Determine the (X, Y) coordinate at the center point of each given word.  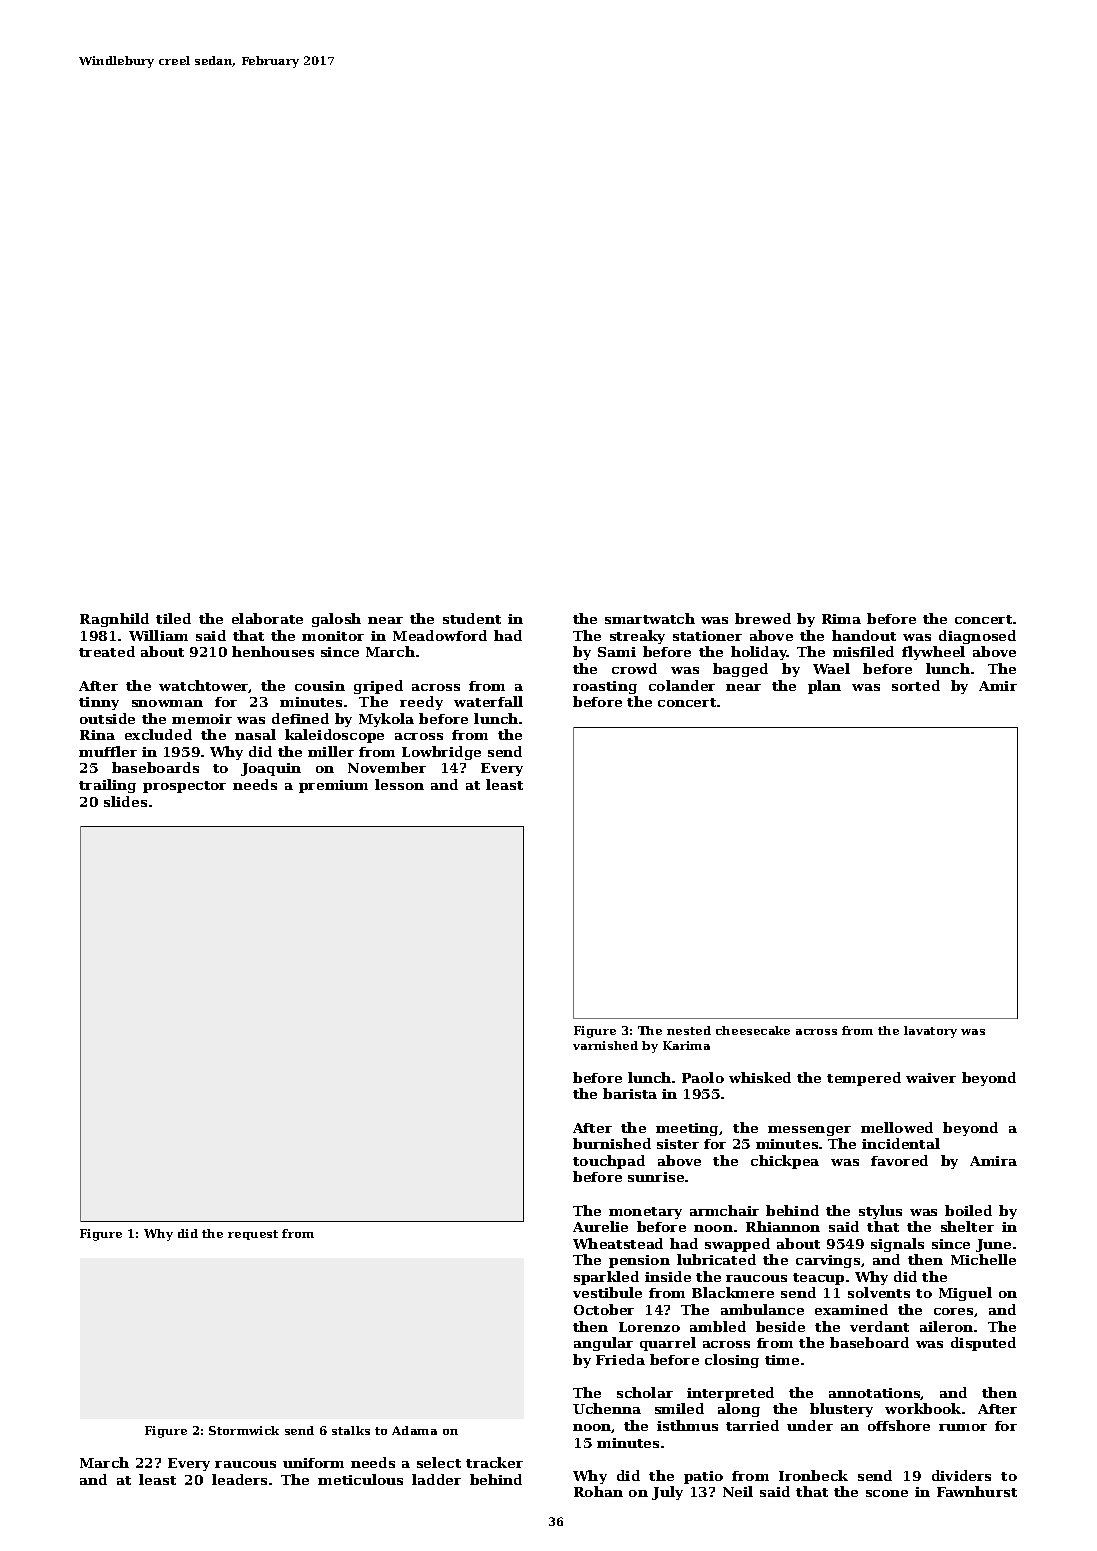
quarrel (668, 1344)
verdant (879, 1326)
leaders (239, 1479)
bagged (740, 670)
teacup (818, 1279)
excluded (158, 734)
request (253, 1235)
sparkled (606, 1278)
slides (125, 801)
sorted (916, 685)
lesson (399, 784)
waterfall (488, 701)
